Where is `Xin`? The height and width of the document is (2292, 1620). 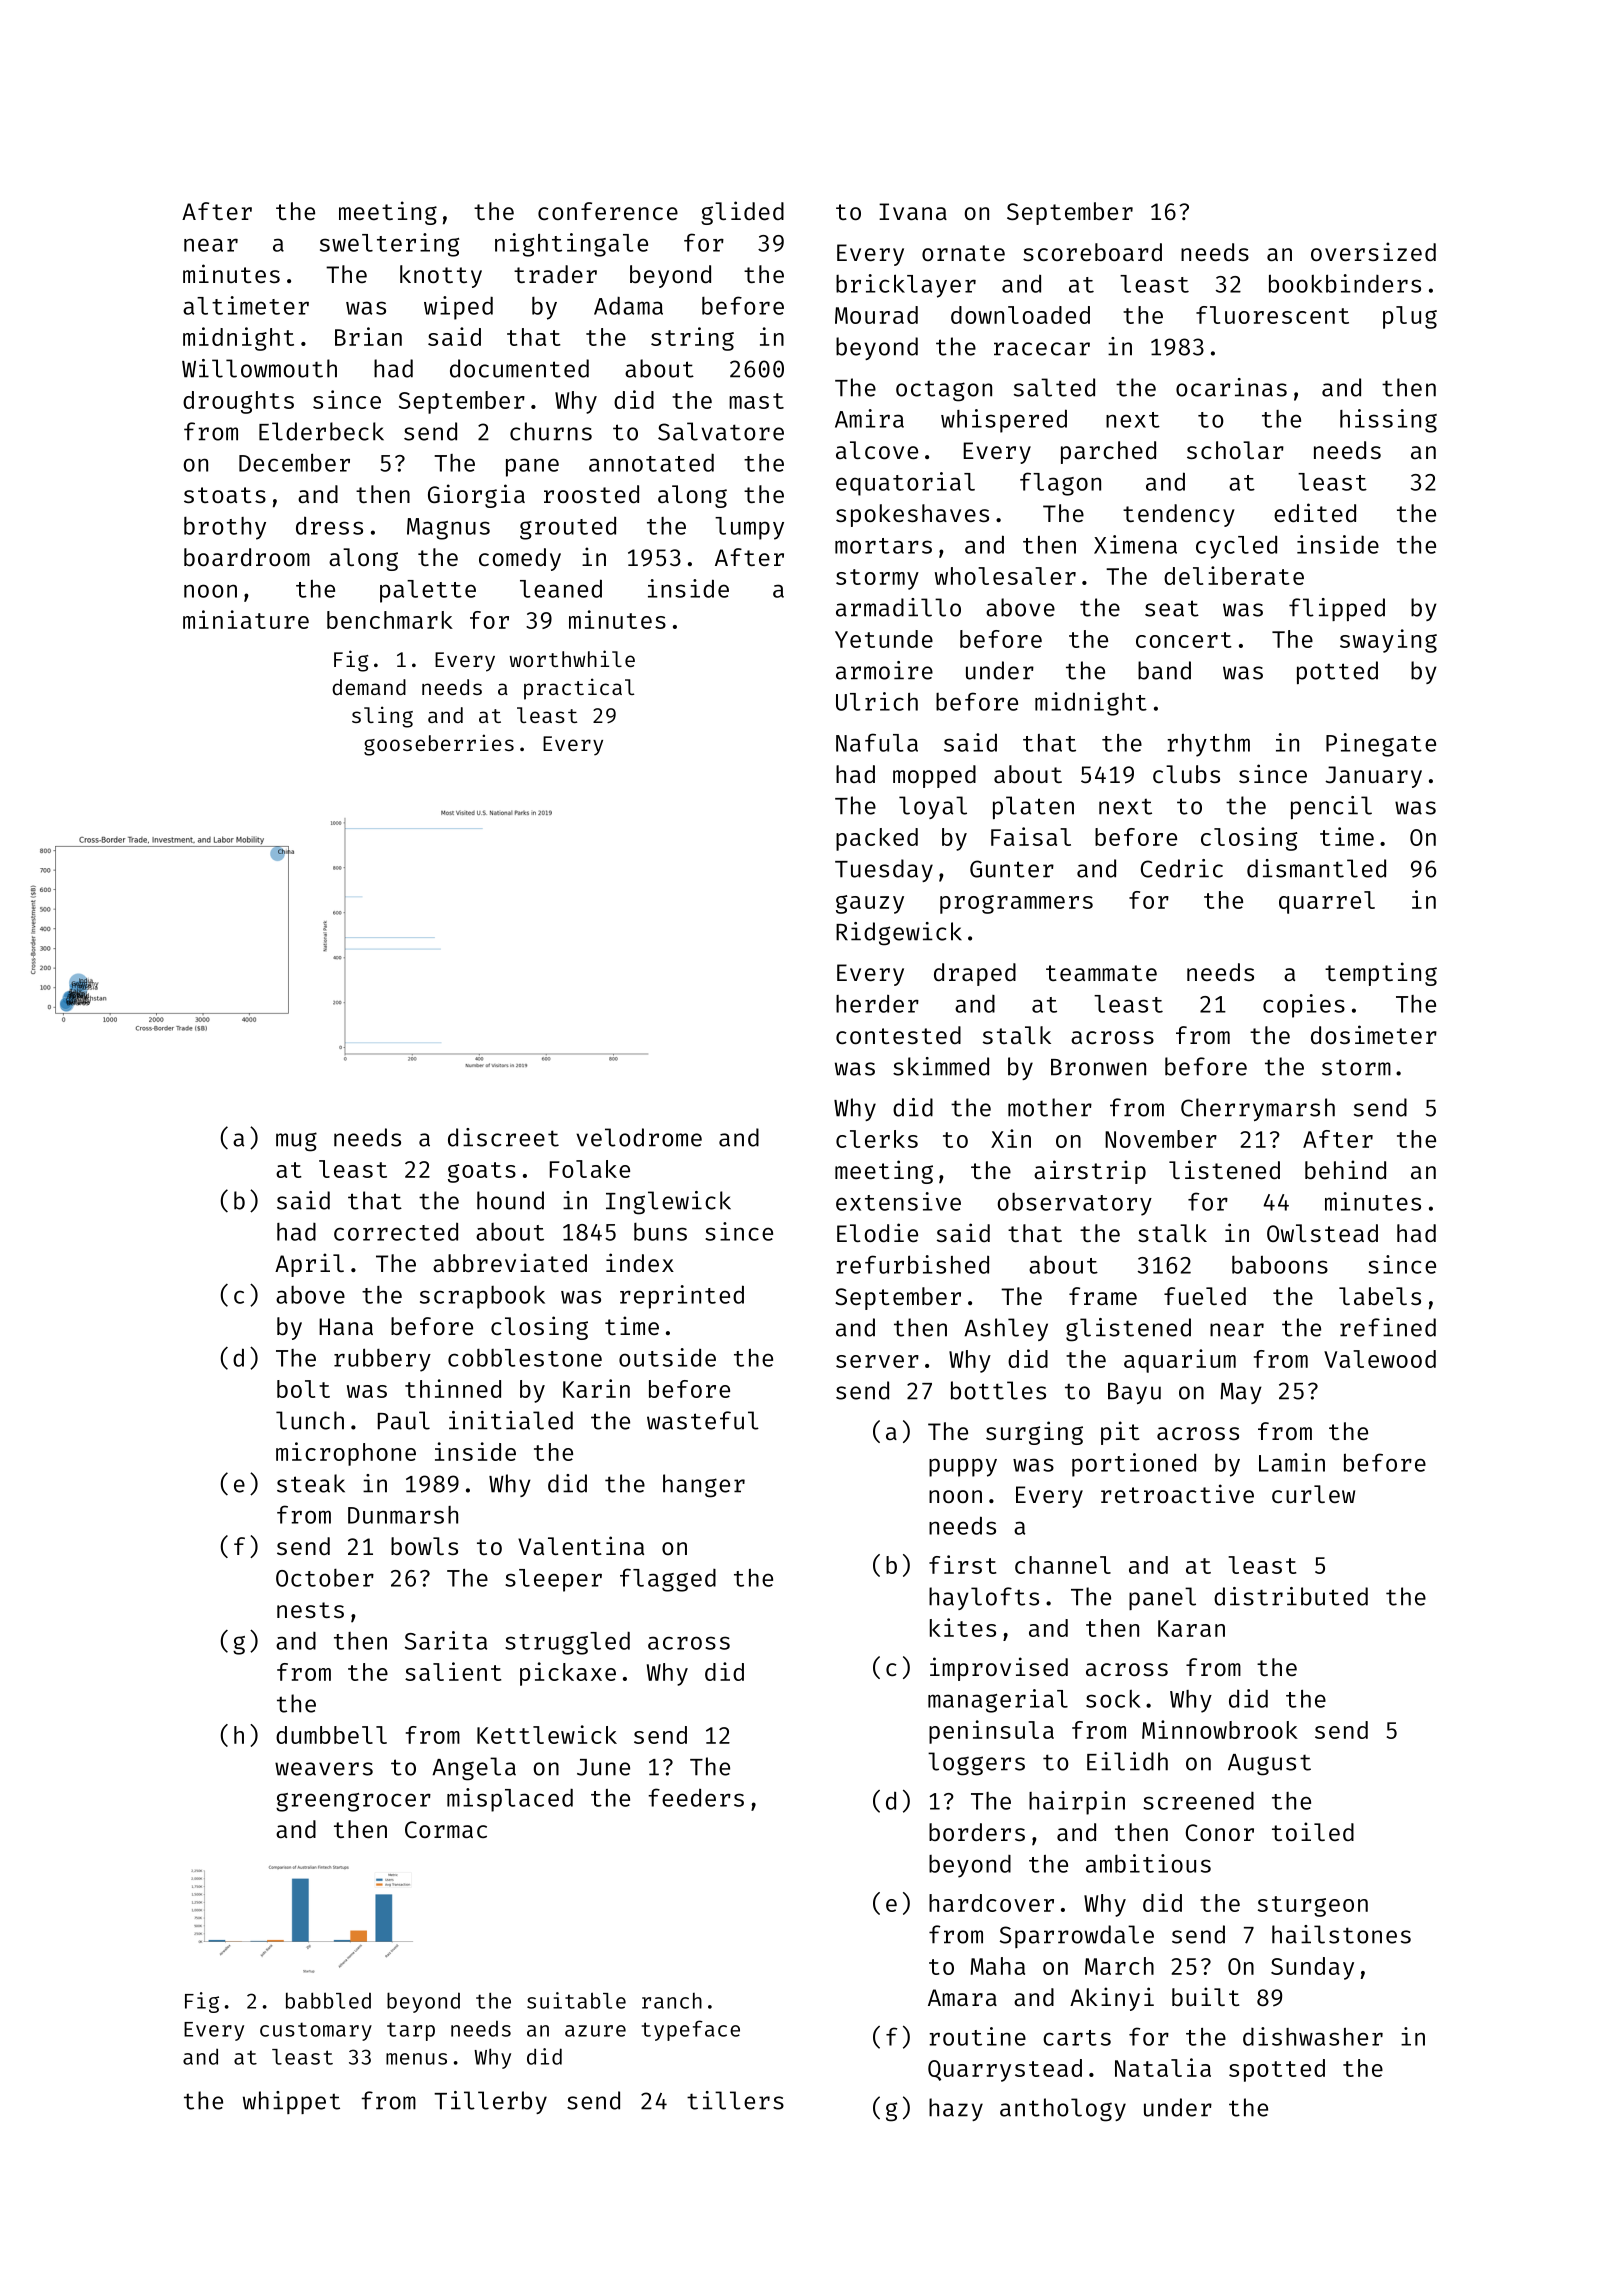
Xin is located at coordinates (1011, 1138).
